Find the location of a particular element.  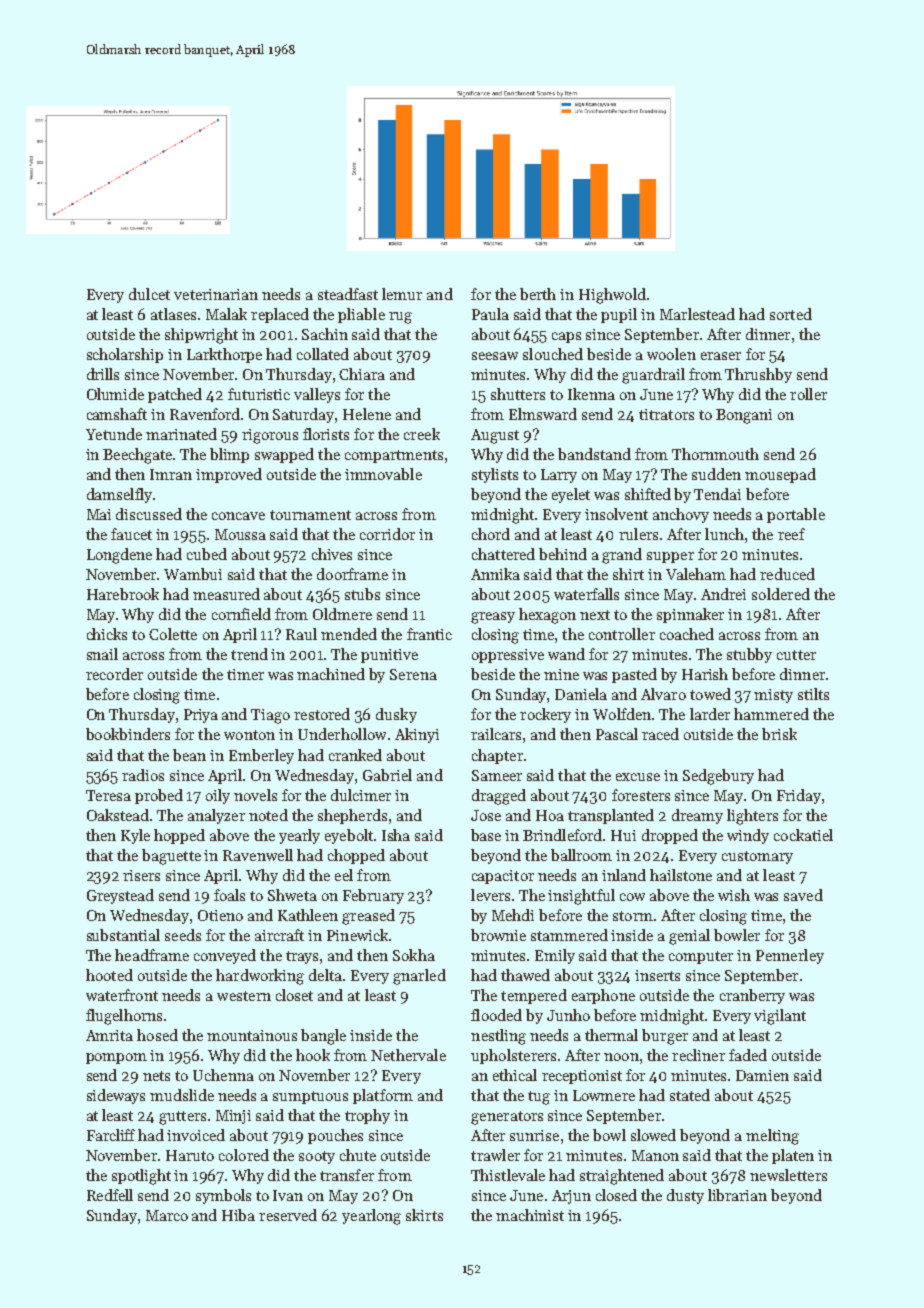

Priya is located at coordinates (201, 716).
